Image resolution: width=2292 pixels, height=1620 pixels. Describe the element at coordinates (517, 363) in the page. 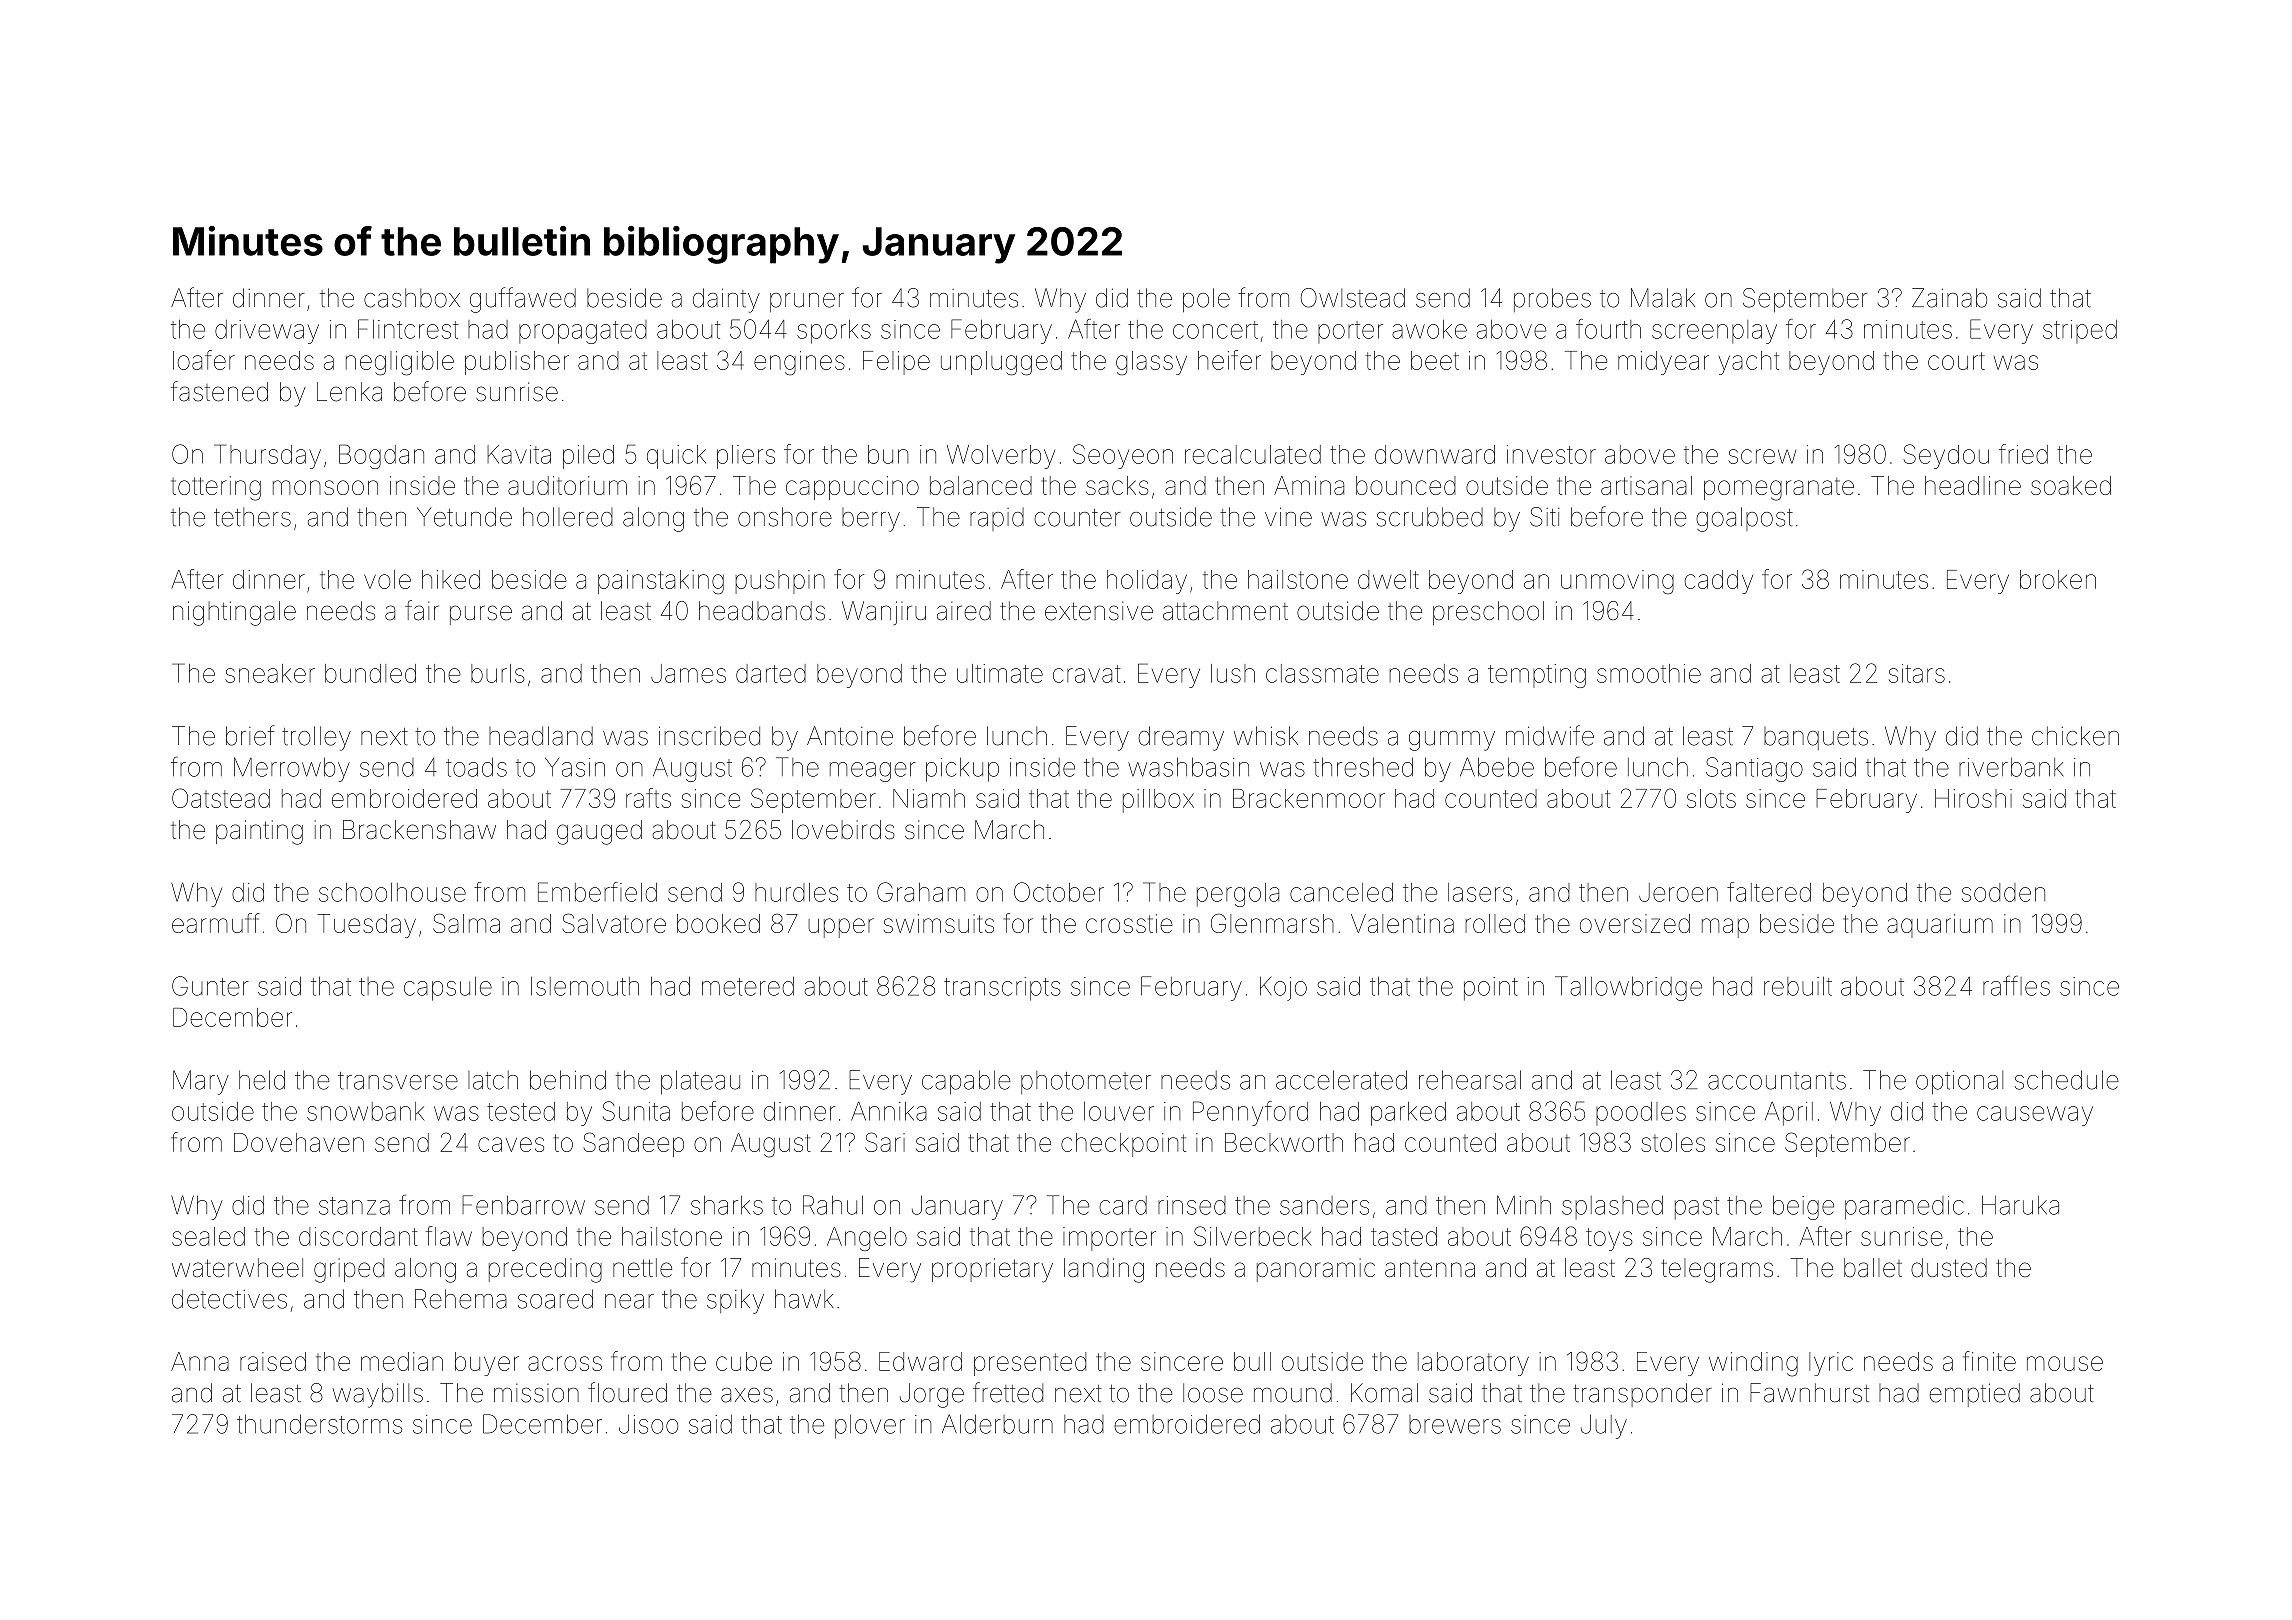

I see `publisher` at that location.
